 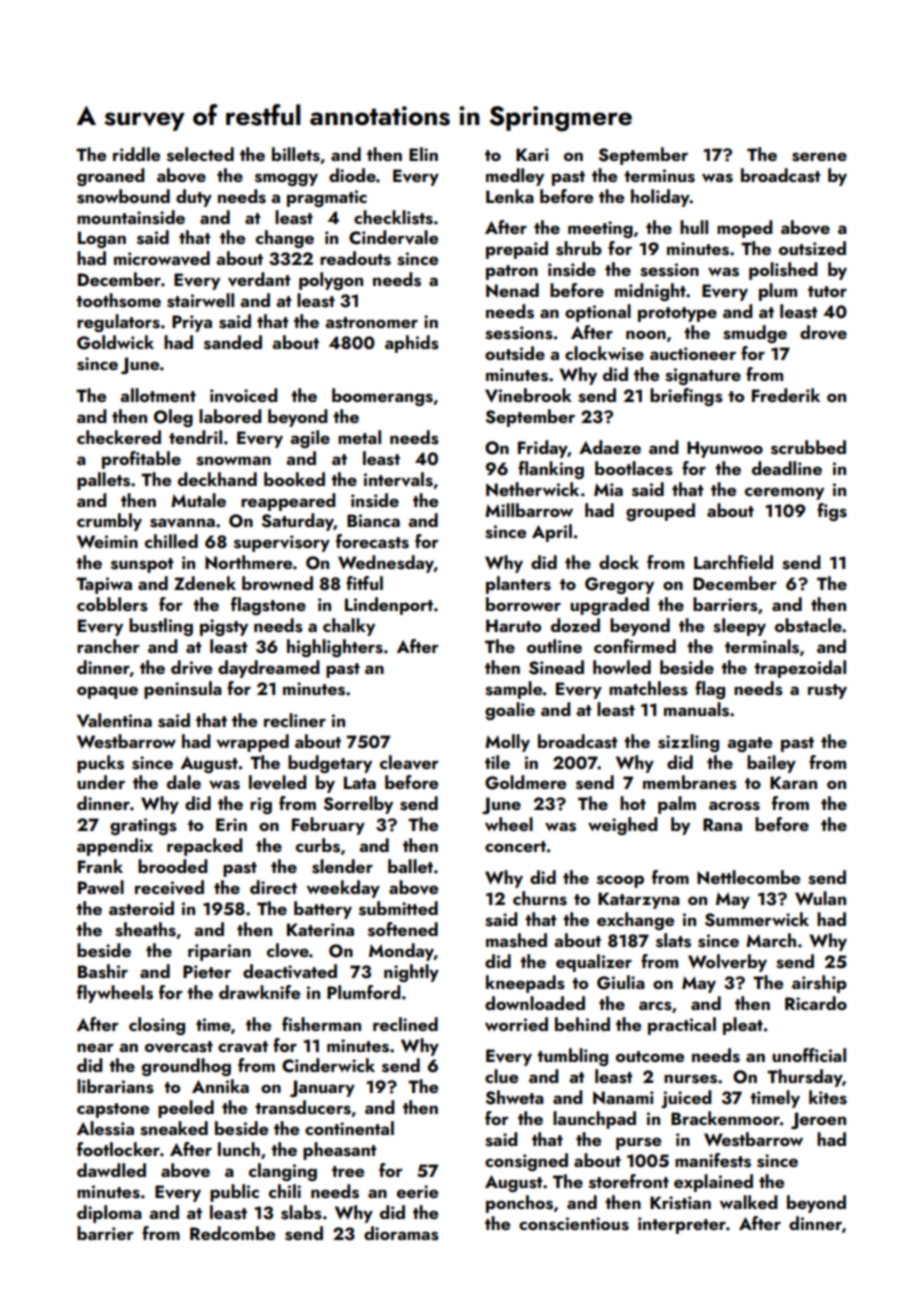 What do you see at coordinates (514, 690) in the screenshot?
I see `sample` at bounding box center [514, 690].
